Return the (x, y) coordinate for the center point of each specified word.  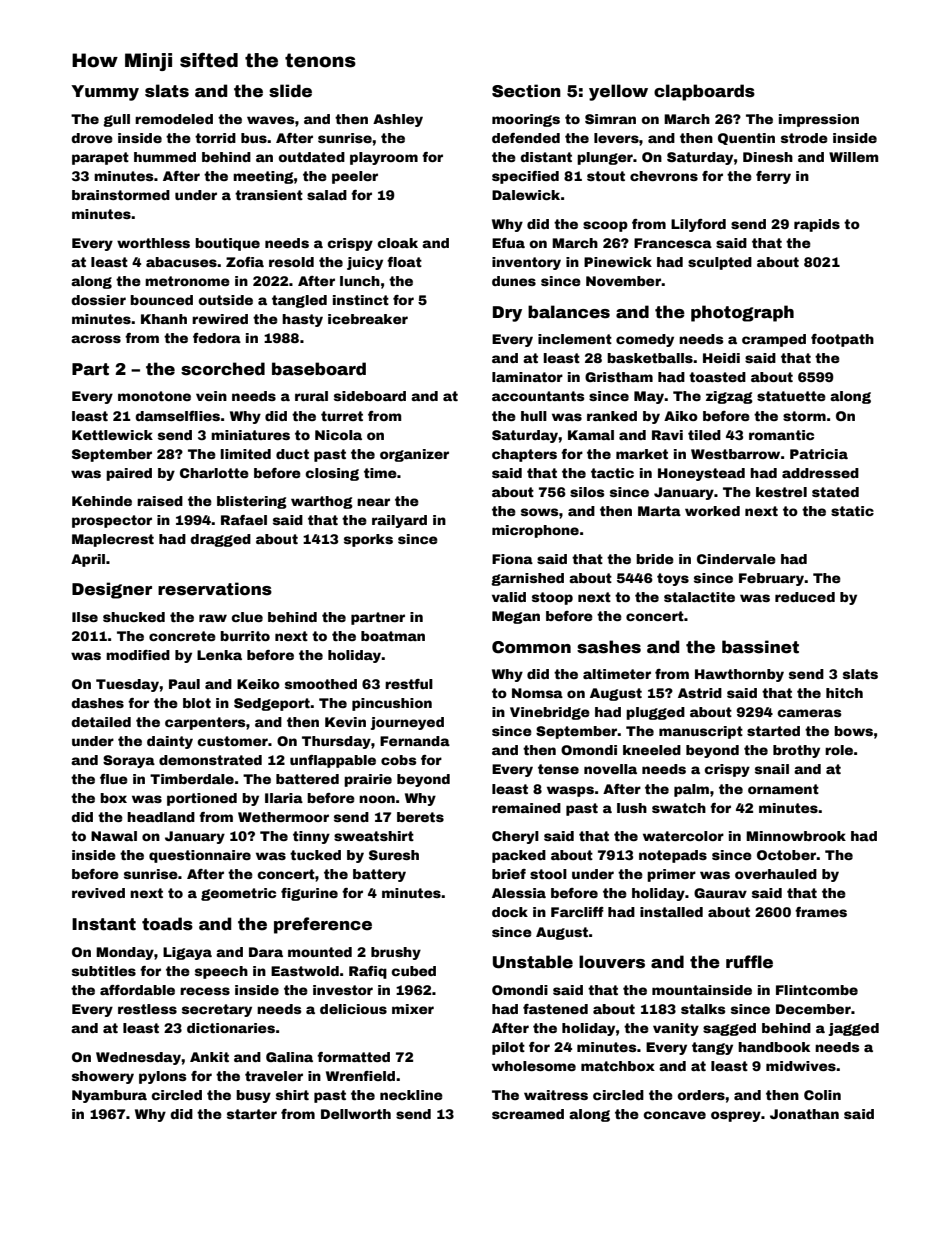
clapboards (704, 92)
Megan (516, 617)
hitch (844, 693)
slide (290, 91)
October (787, 855)
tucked (315, 855)
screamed (528, 1114)
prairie (368, 780)
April (88, 560)
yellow (618, 92)
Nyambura (109, 1096)
